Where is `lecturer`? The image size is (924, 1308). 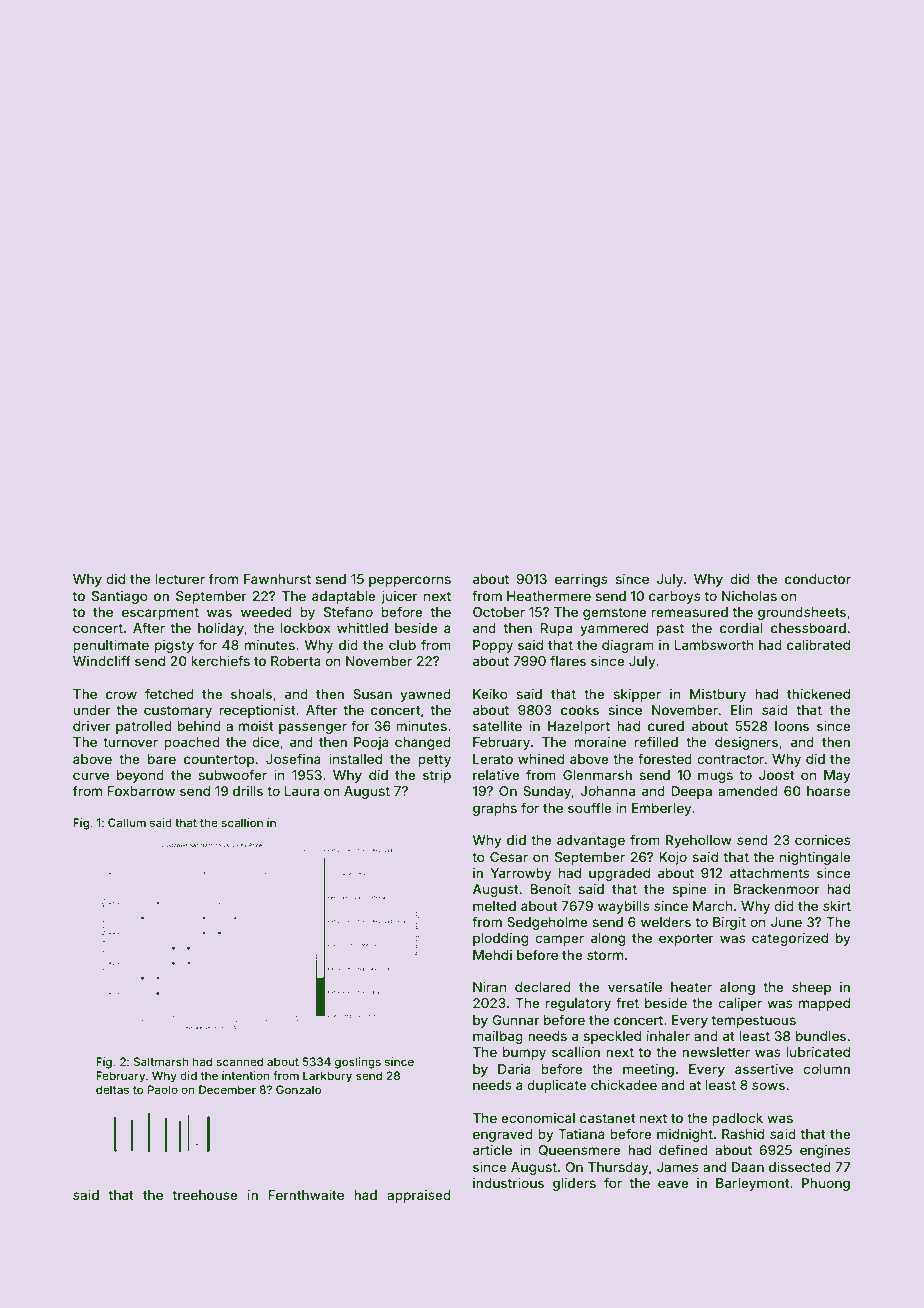 lecturer is located at coordinates (180, 579).
